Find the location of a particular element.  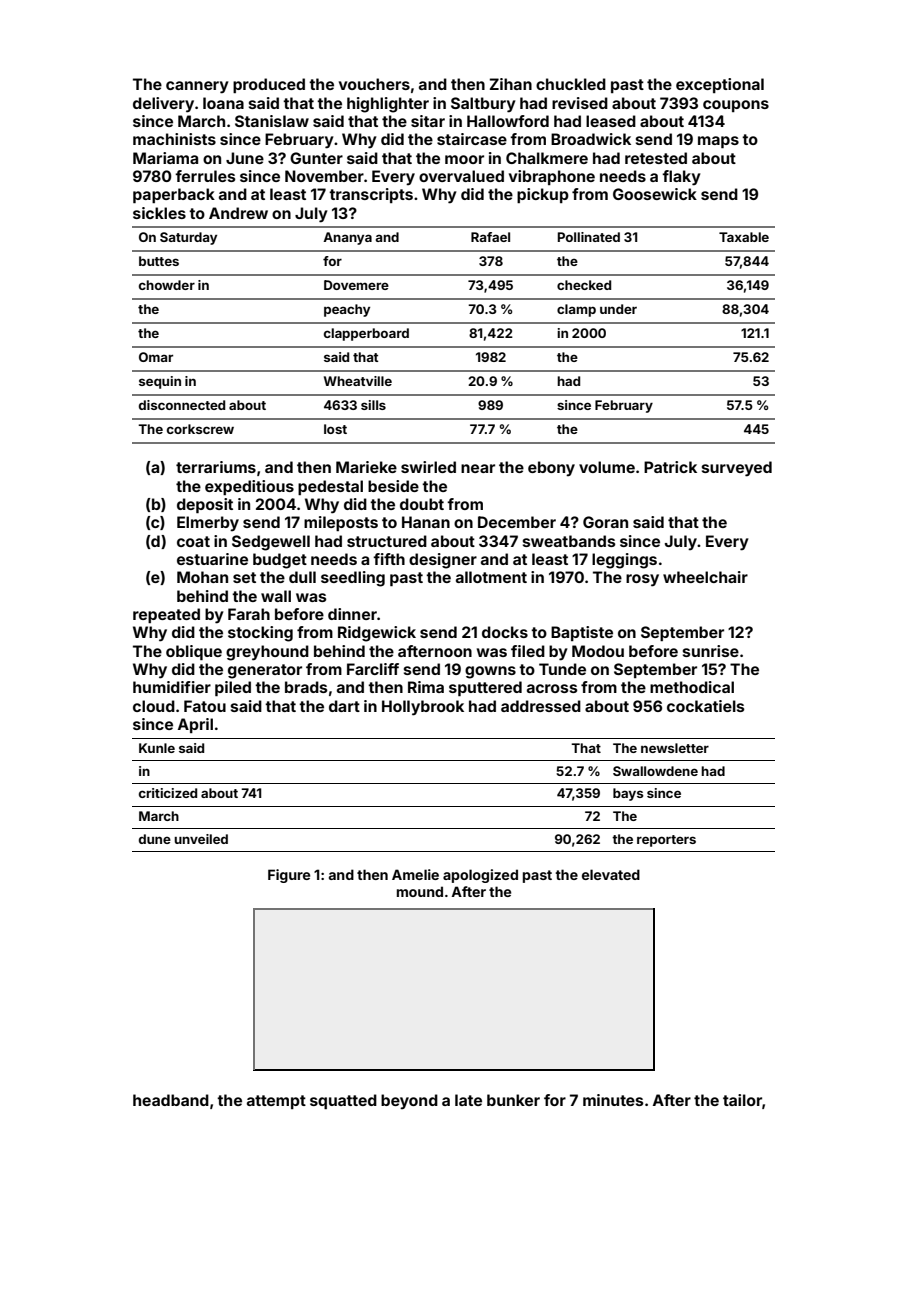

delivery is located at coordinates (163, 105).
